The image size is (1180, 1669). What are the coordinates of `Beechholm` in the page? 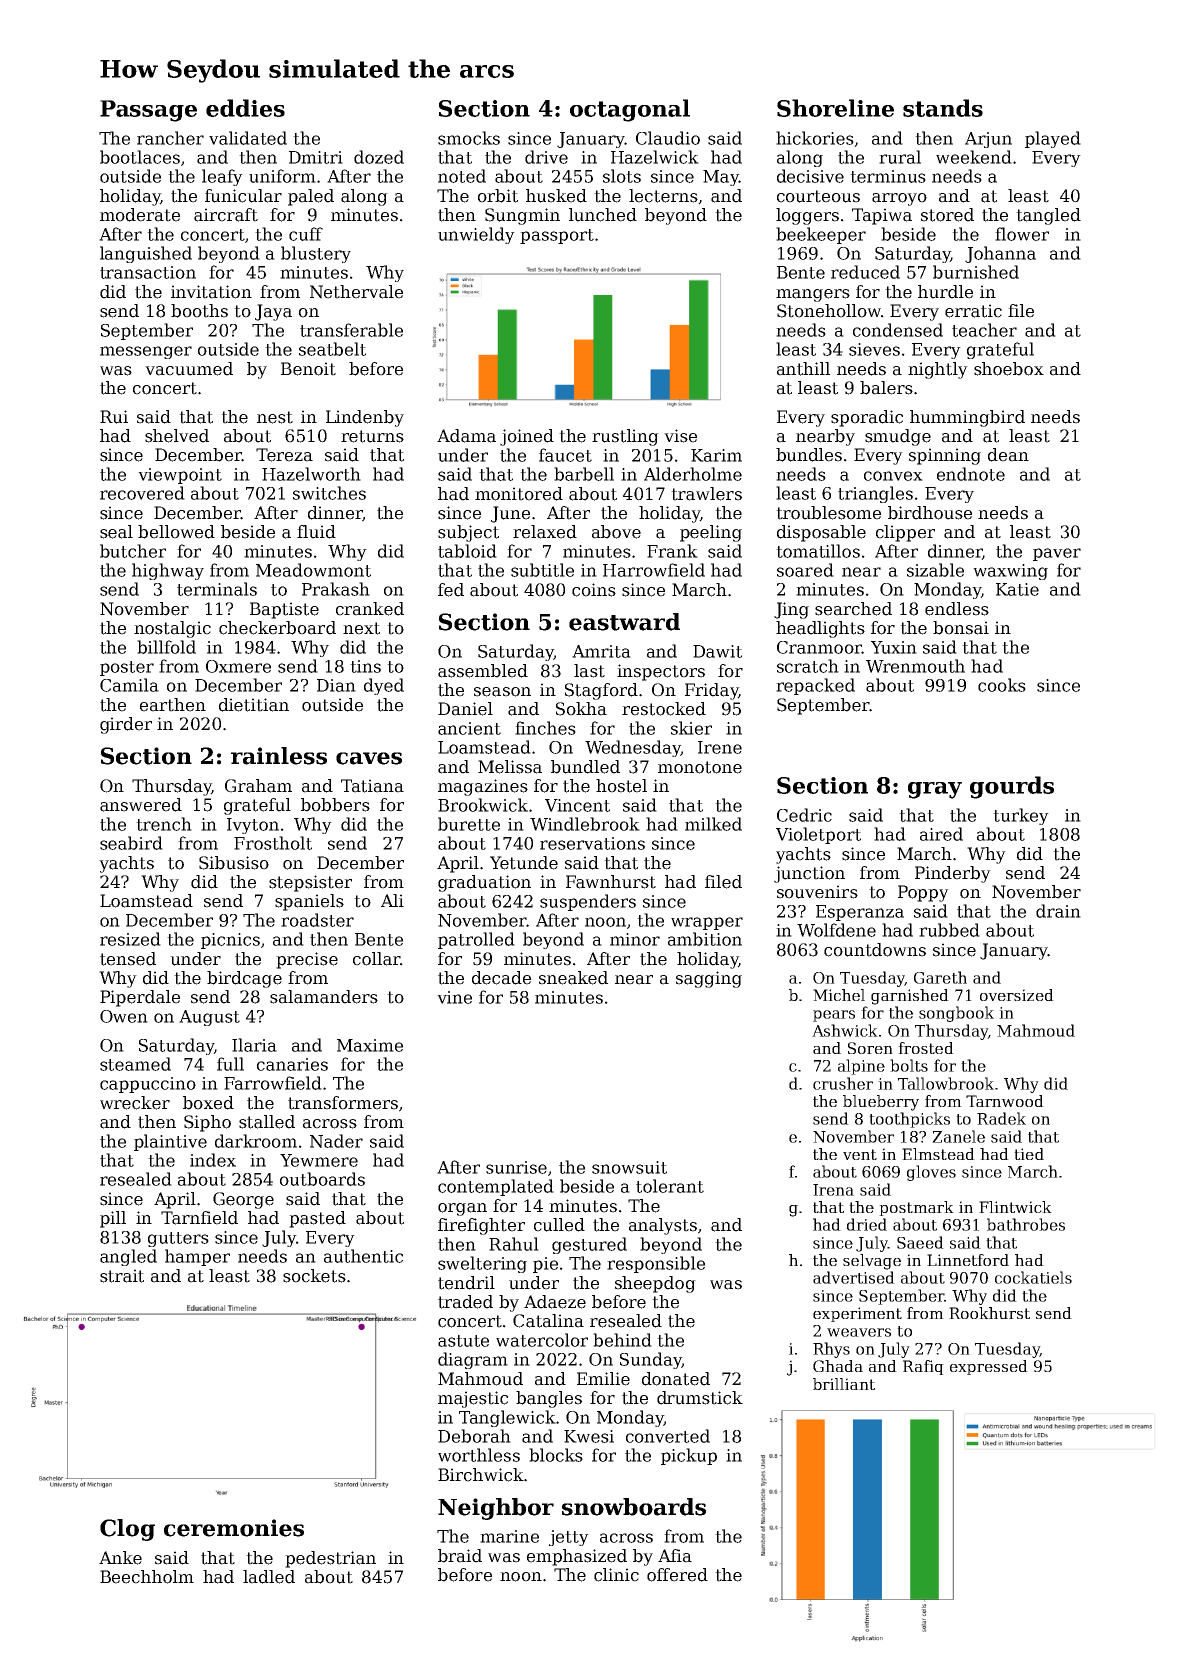 It's located at (147, 1577).
